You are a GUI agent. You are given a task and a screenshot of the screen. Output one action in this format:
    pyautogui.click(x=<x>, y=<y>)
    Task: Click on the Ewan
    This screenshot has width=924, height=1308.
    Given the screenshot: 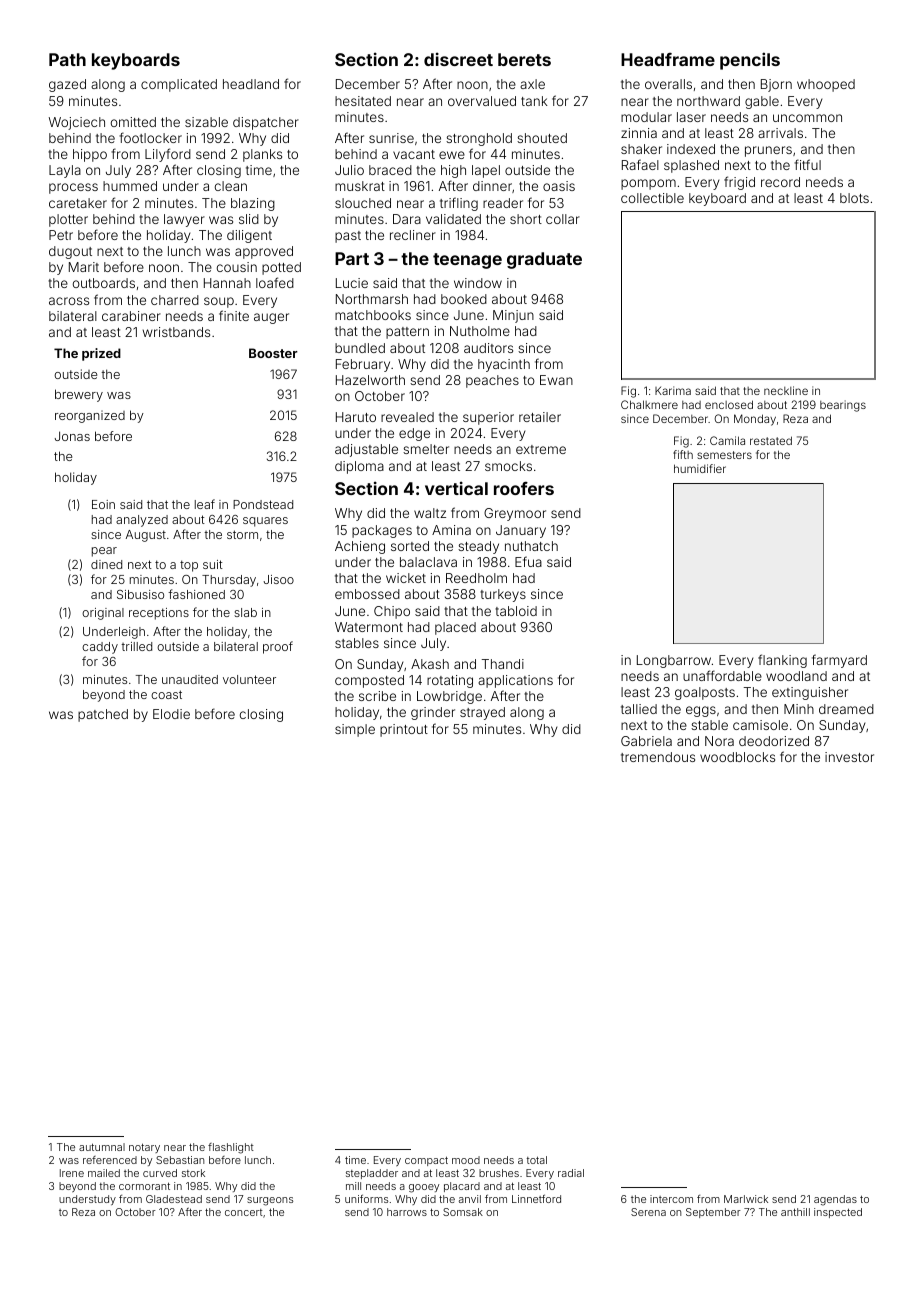 What is the action you would take?
    pyautogui.click(x=556, y=380)
